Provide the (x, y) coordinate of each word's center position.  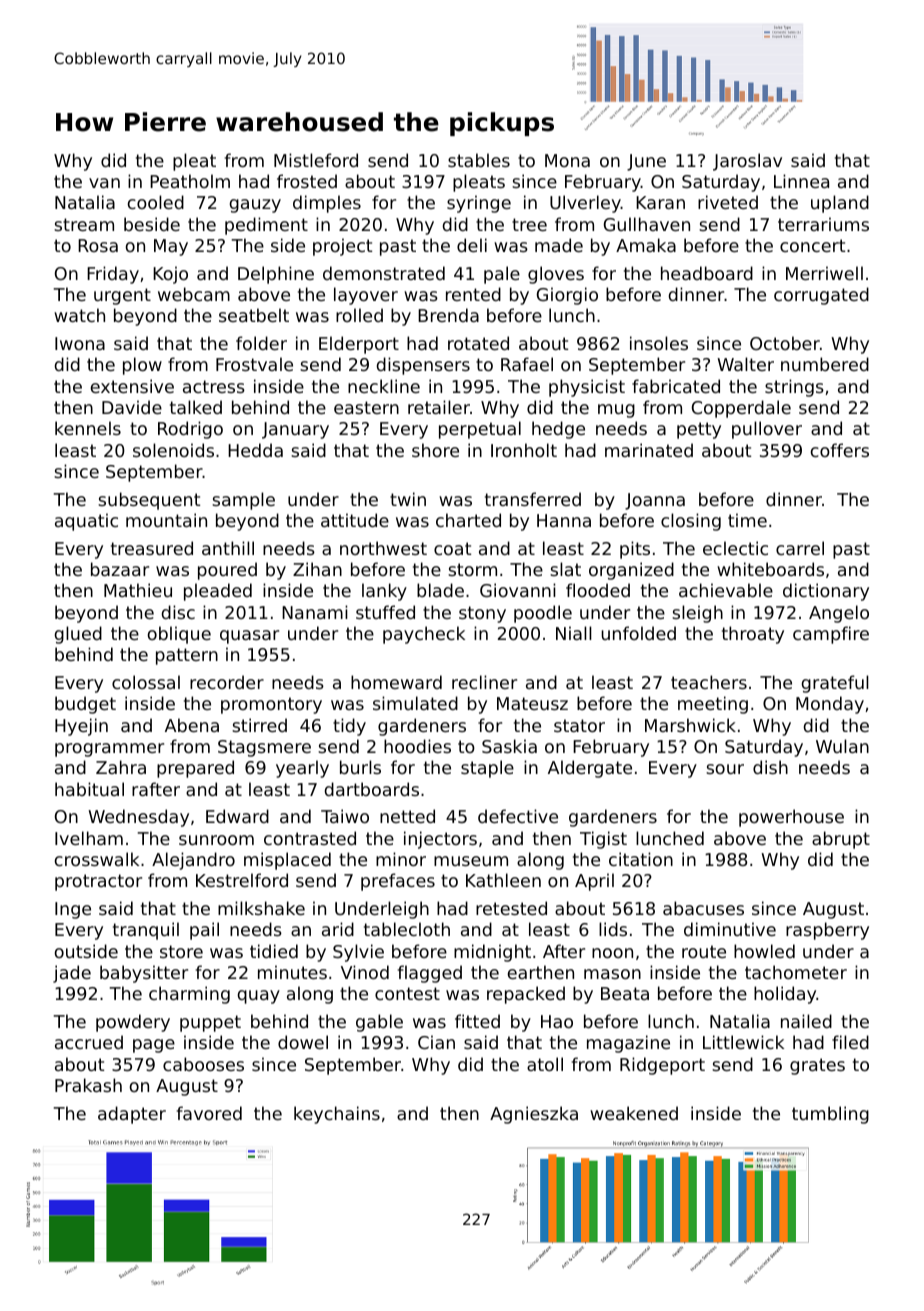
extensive (132, 386)
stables (479, 160)
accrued (89, 1042)
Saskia (509, 746)
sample (243, 501)
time (747, 520)
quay (259, 997)
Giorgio (567, 296)
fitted (477, 1021)
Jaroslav (747, 162)
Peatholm (190, 181)
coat (452, 548)
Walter (745, 364)
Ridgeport (662, 1066)
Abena (192, 725)
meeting (713, 705)
